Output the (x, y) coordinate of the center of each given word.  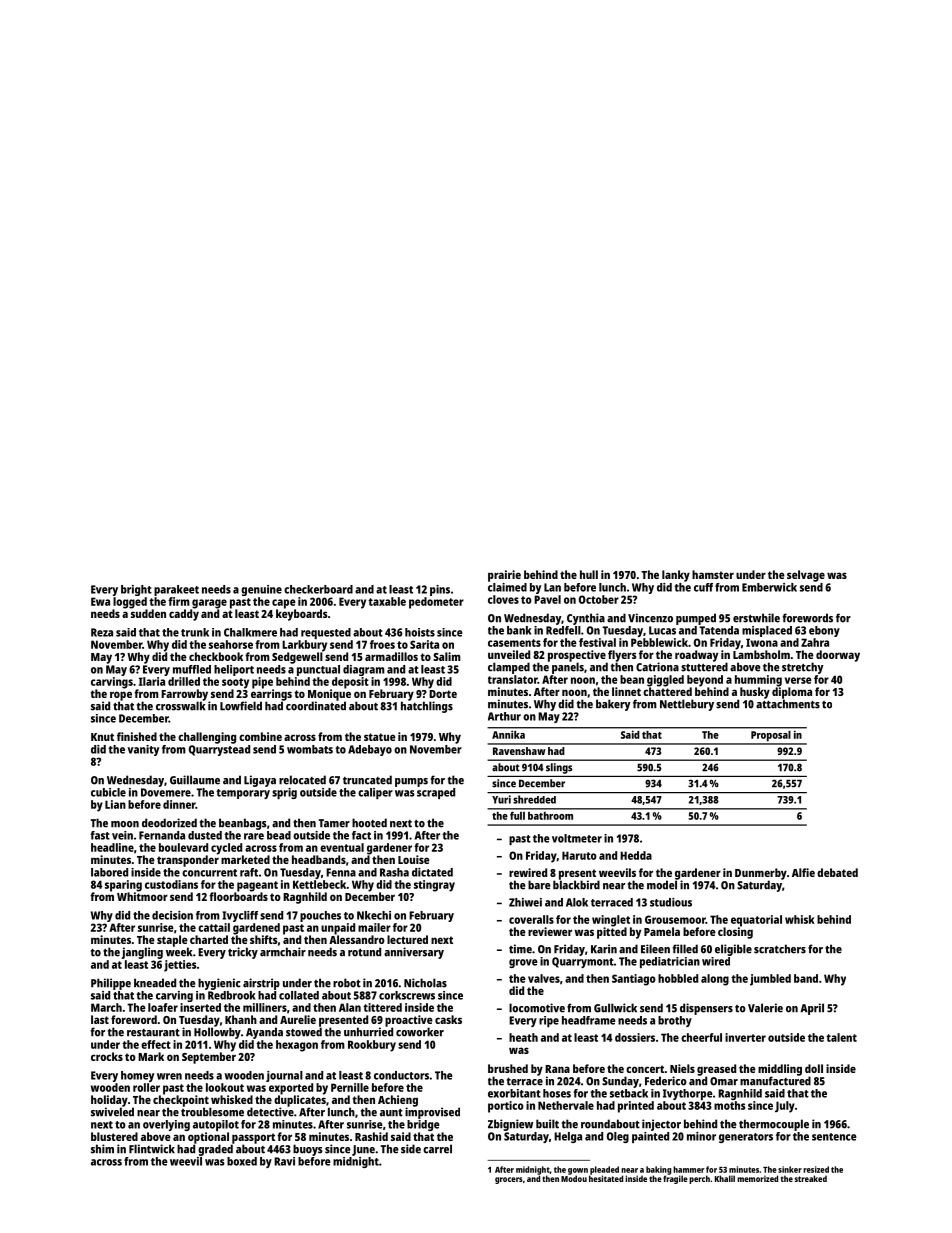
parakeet (176, 590)
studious (671, 902)
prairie (504, 576)
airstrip (261, 984)
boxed (242, 1161)
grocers (509, 1180)
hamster (713, 574)
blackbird (576, 885)
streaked (811, 1178)
